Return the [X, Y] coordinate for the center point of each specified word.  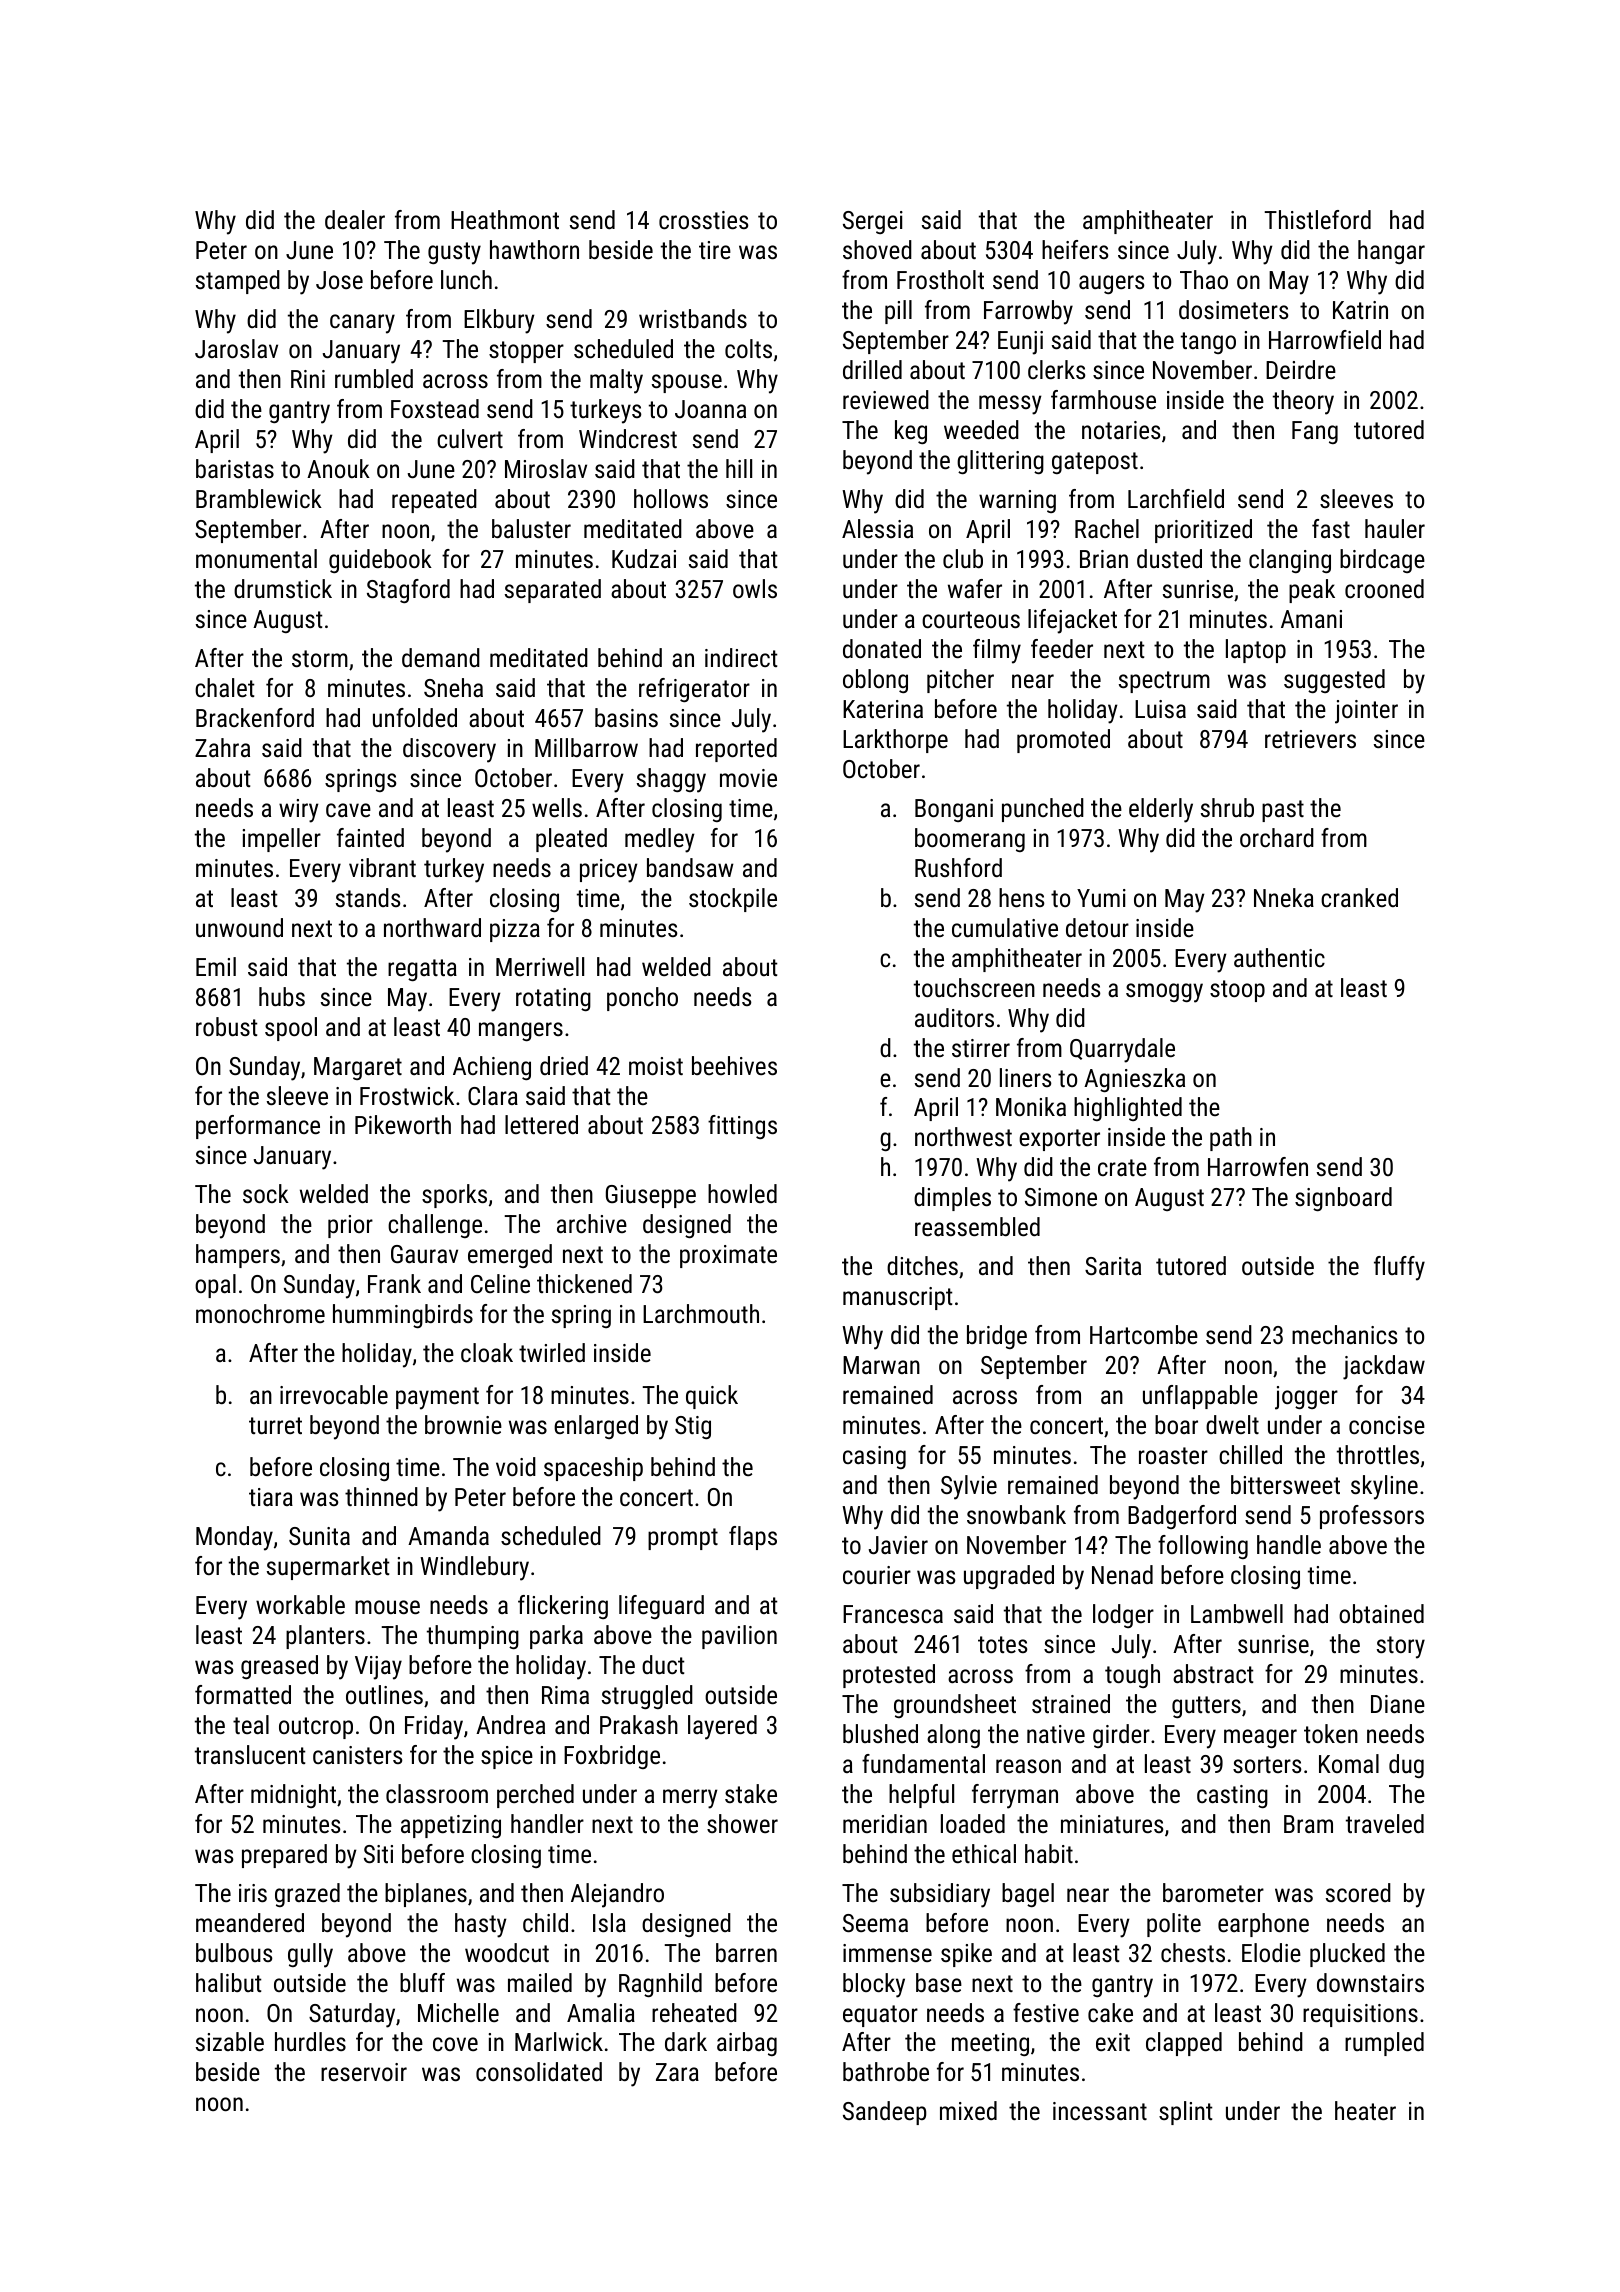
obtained [1381, 1613]
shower [742, 1823]
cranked [1359, 897]
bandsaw [690, 867]
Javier [898, 1545]
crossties [704, 220]
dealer [355, 219]
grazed [307, 1895]
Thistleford [1317, 219]
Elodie [1271, 1952]
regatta [422, 970]
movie [748, 778]
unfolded [415, 717]
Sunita [319, 1536]
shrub [1227, 807]
